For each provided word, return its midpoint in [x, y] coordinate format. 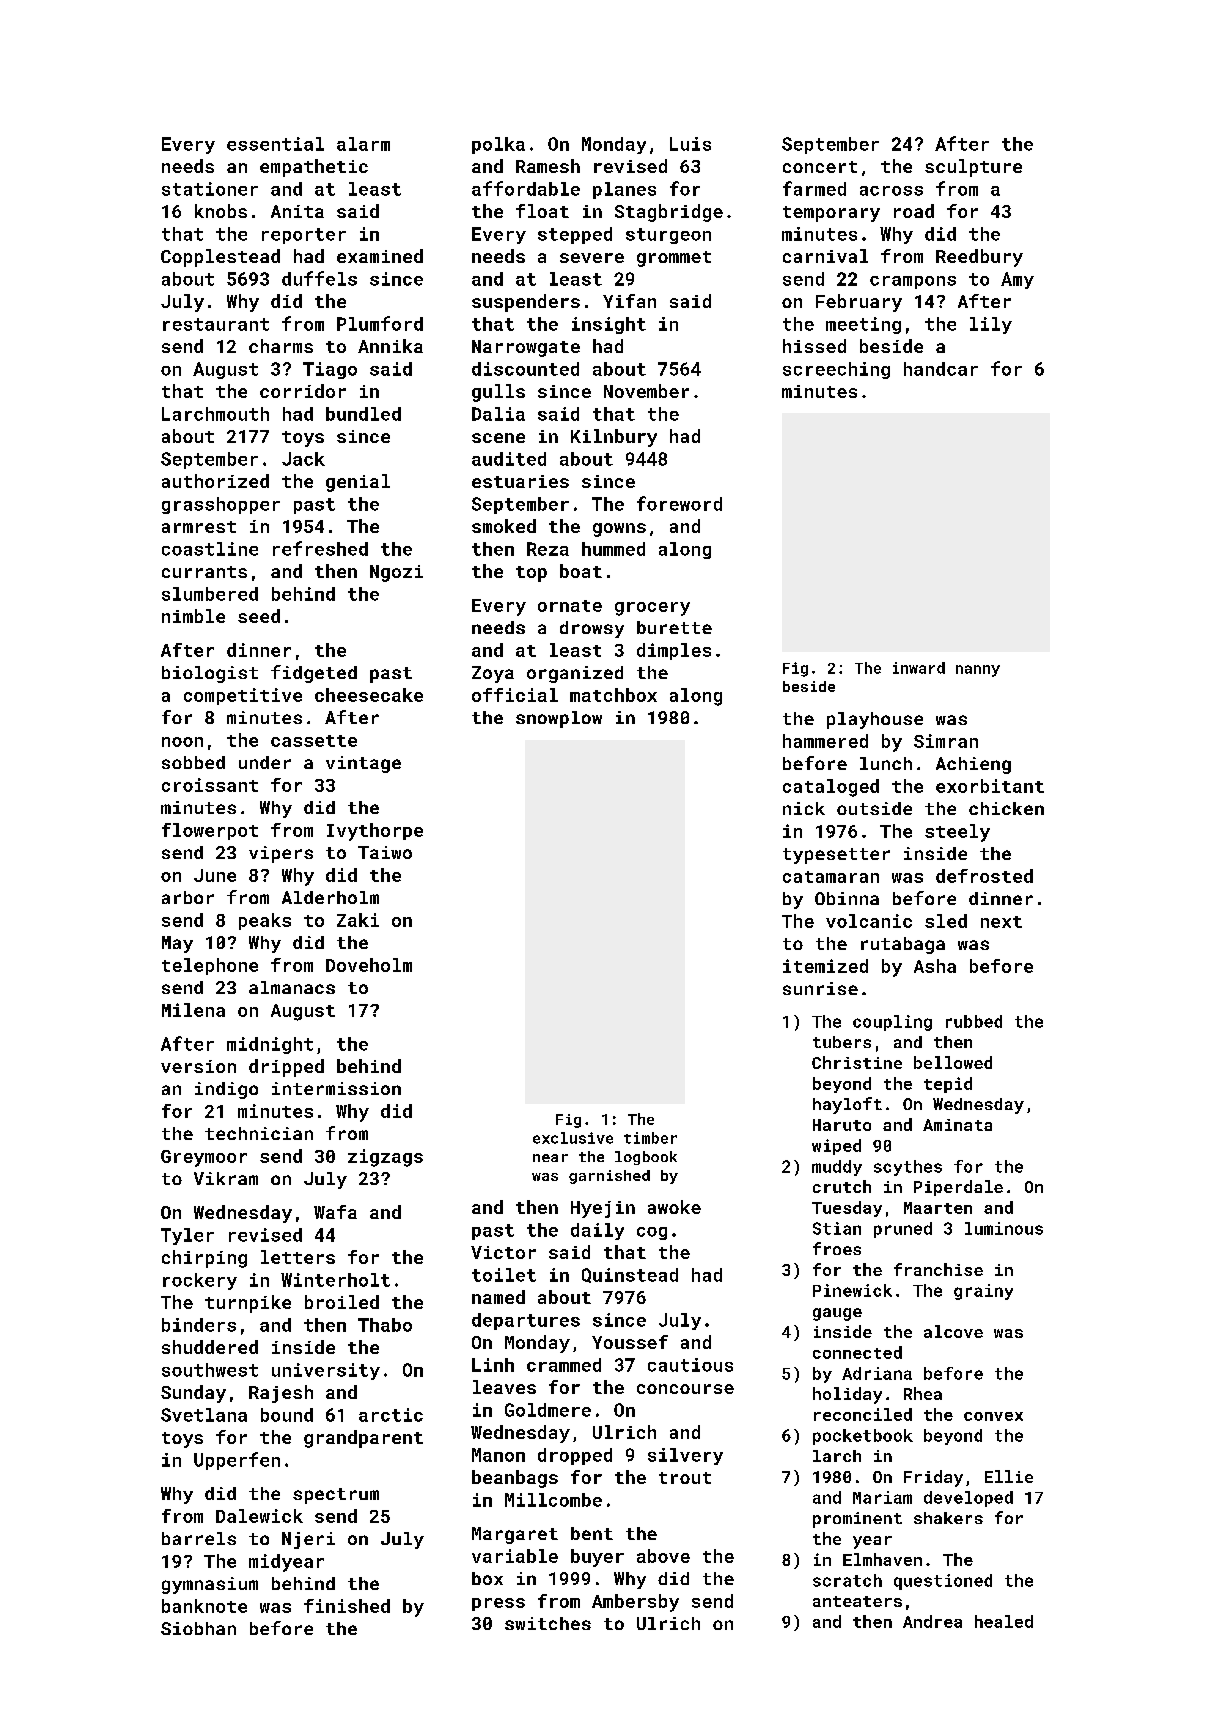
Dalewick [259, 1516]
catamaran [831, 877]
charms [281, 346]
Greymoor [204, 1158]
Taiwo [385, 852]
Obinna [847, 898]
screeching [836, 370]
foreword [679, 503]
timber [650, 1138]
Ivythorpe [375, 832]
